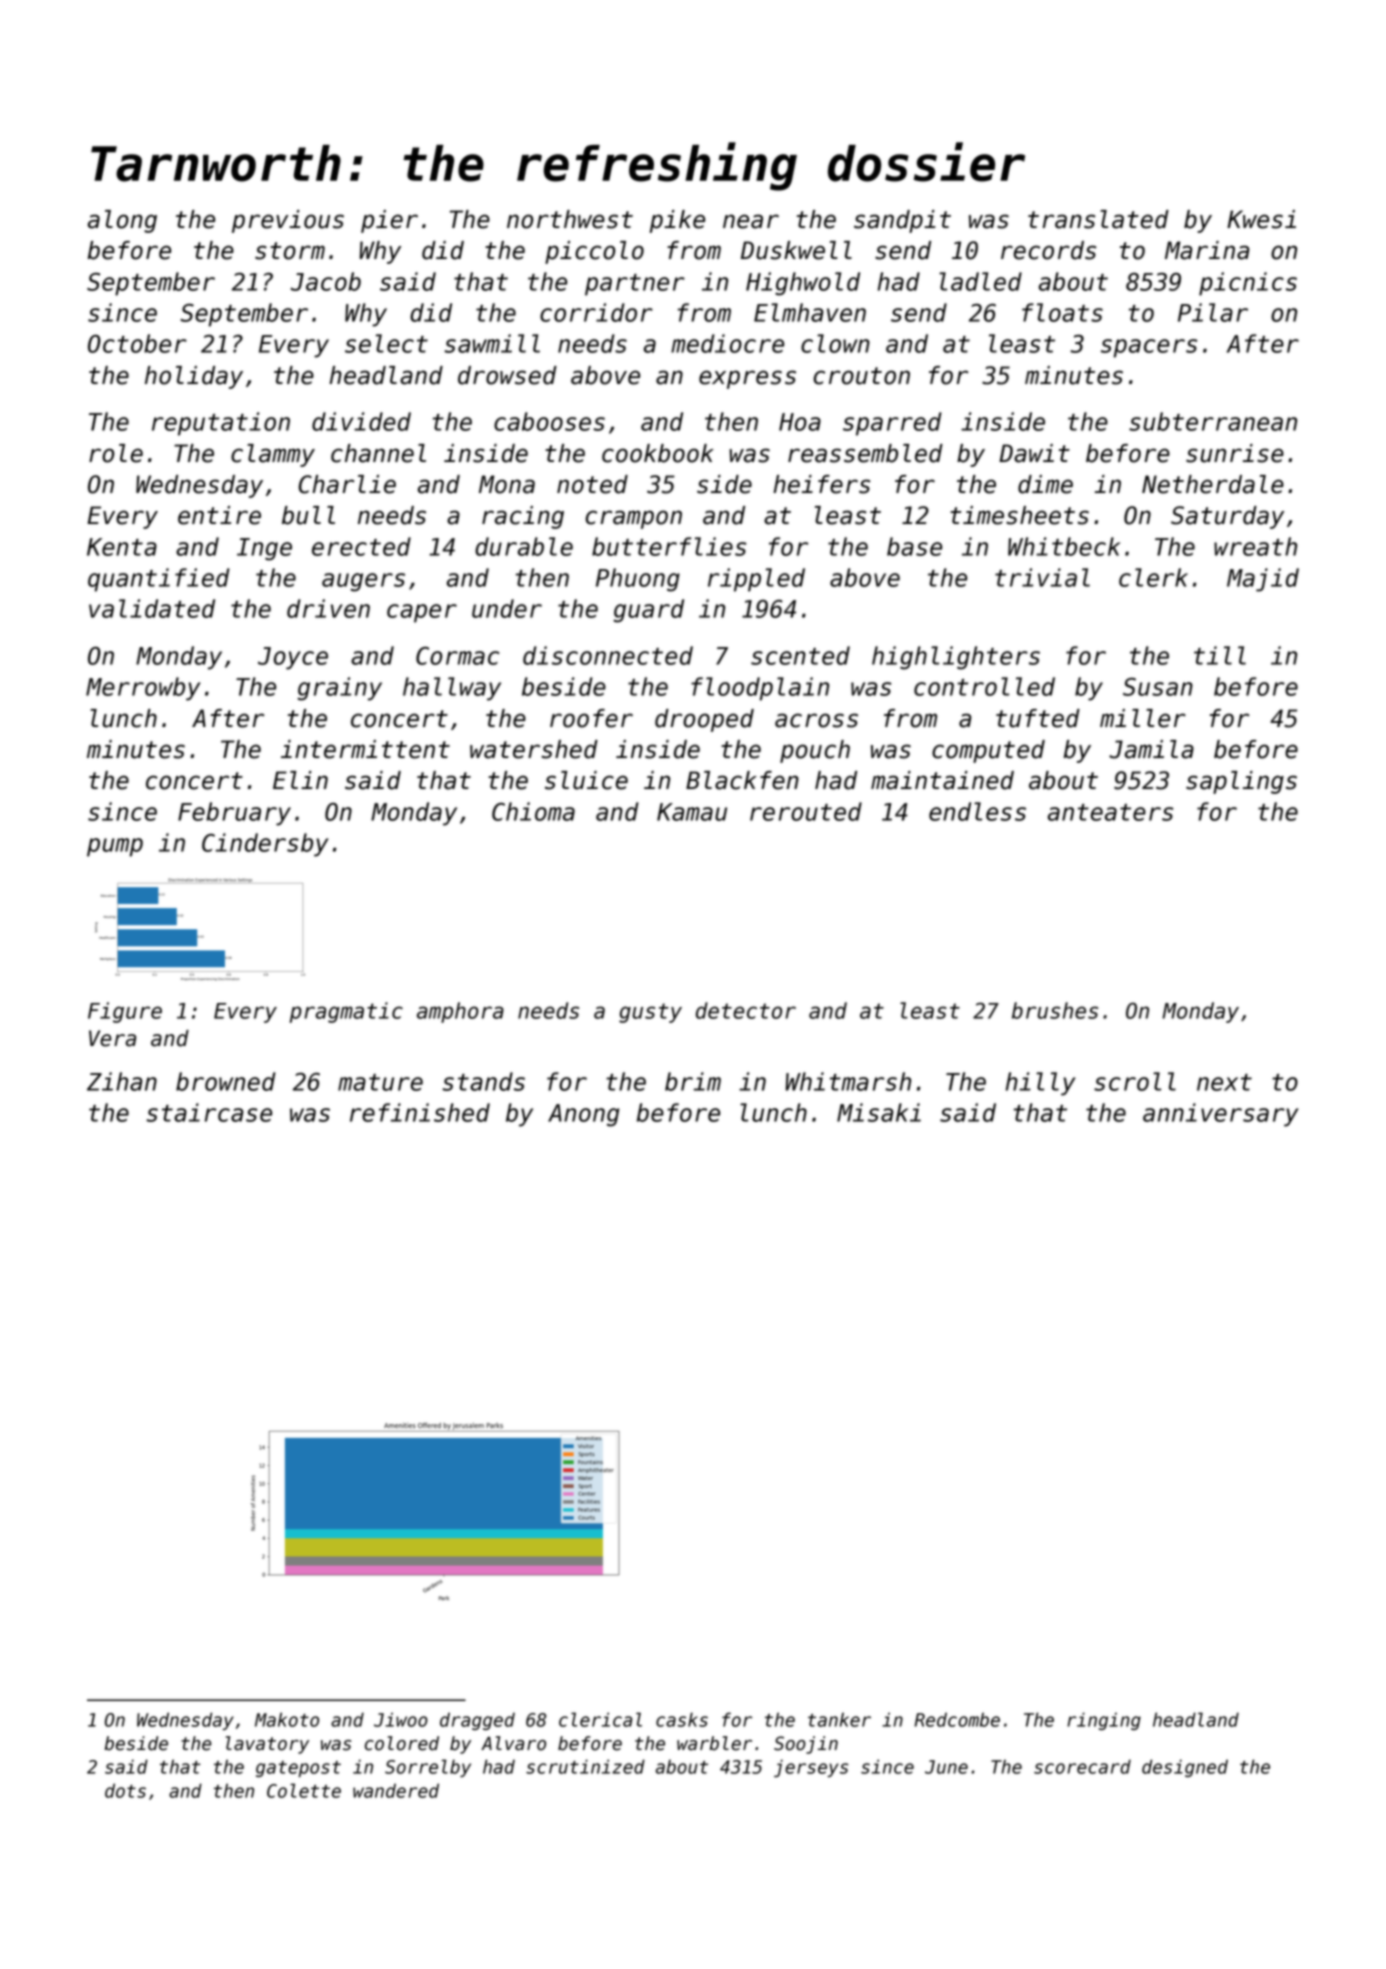 Image resolution: width=1386 pixels, height=1969 pixels. Describe the element at coordinates (396, 1790) in the screenshot. I see `wandered` at that location.
